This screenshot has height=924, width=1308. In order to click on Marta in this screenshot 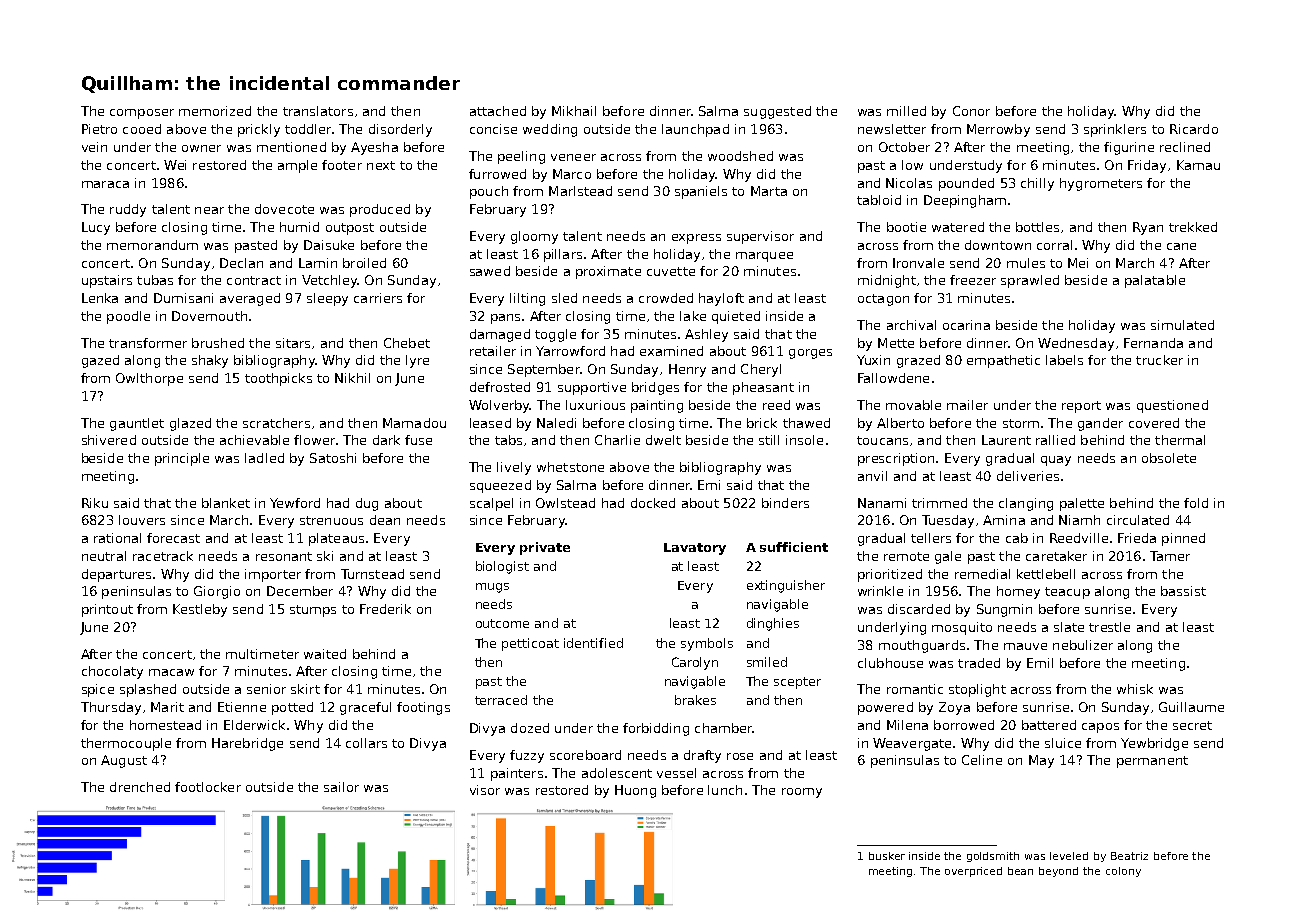, I will do `click(769, 191)`.
